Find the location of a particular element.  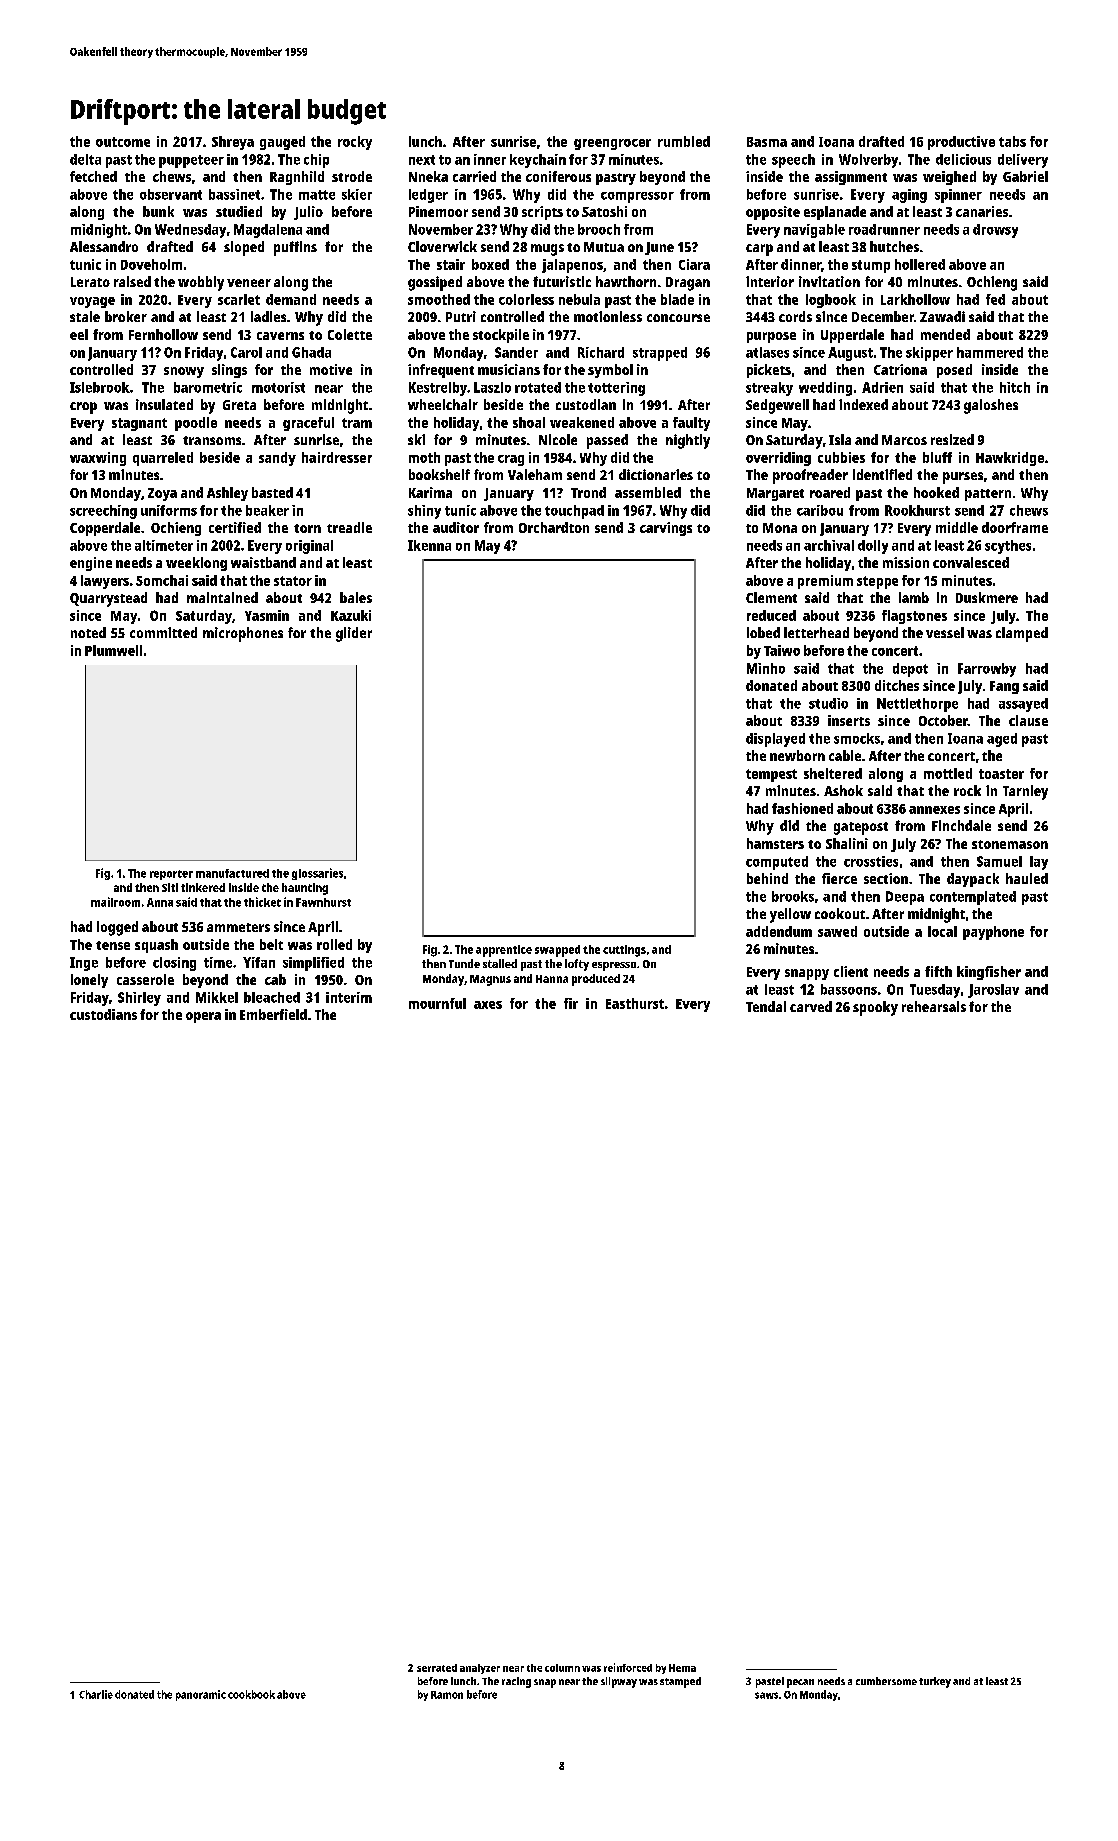

Charlie is located at coordinates (96, 1694).
